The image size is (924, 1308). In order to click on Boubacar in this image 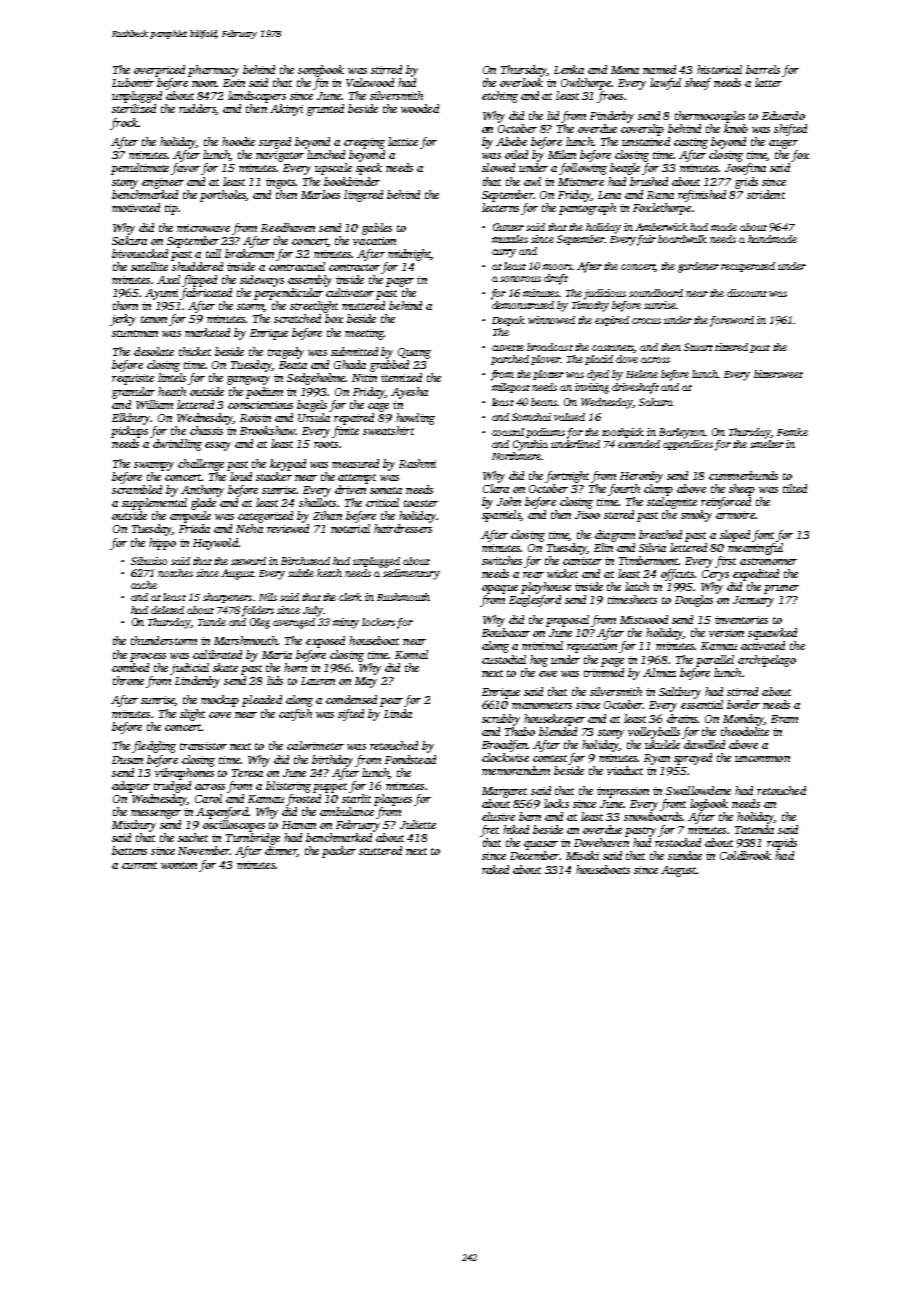, I will do `click(506, 632)`.
